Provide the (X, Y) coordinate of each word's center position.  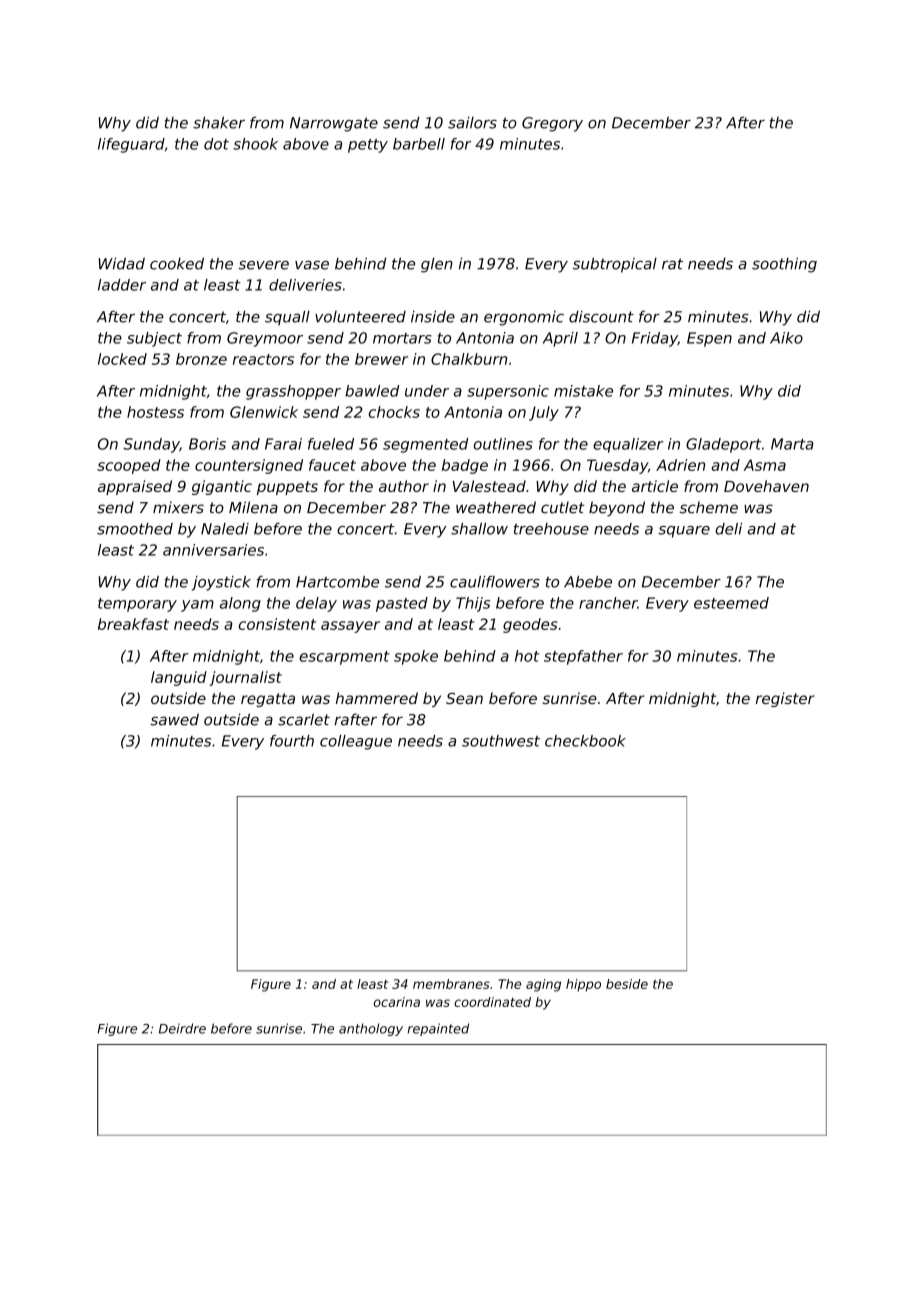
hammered (377, 698)
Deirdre (182, 1028)
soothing (784, 265)
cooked (177, 263)
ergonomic (524, 318)
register (785, 699)
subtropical (615, 265)
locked (122, 359)
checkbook (585, 741)
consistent (277, 624)
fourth (292, 741)
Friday (655, 339)
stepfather (583, 657)
